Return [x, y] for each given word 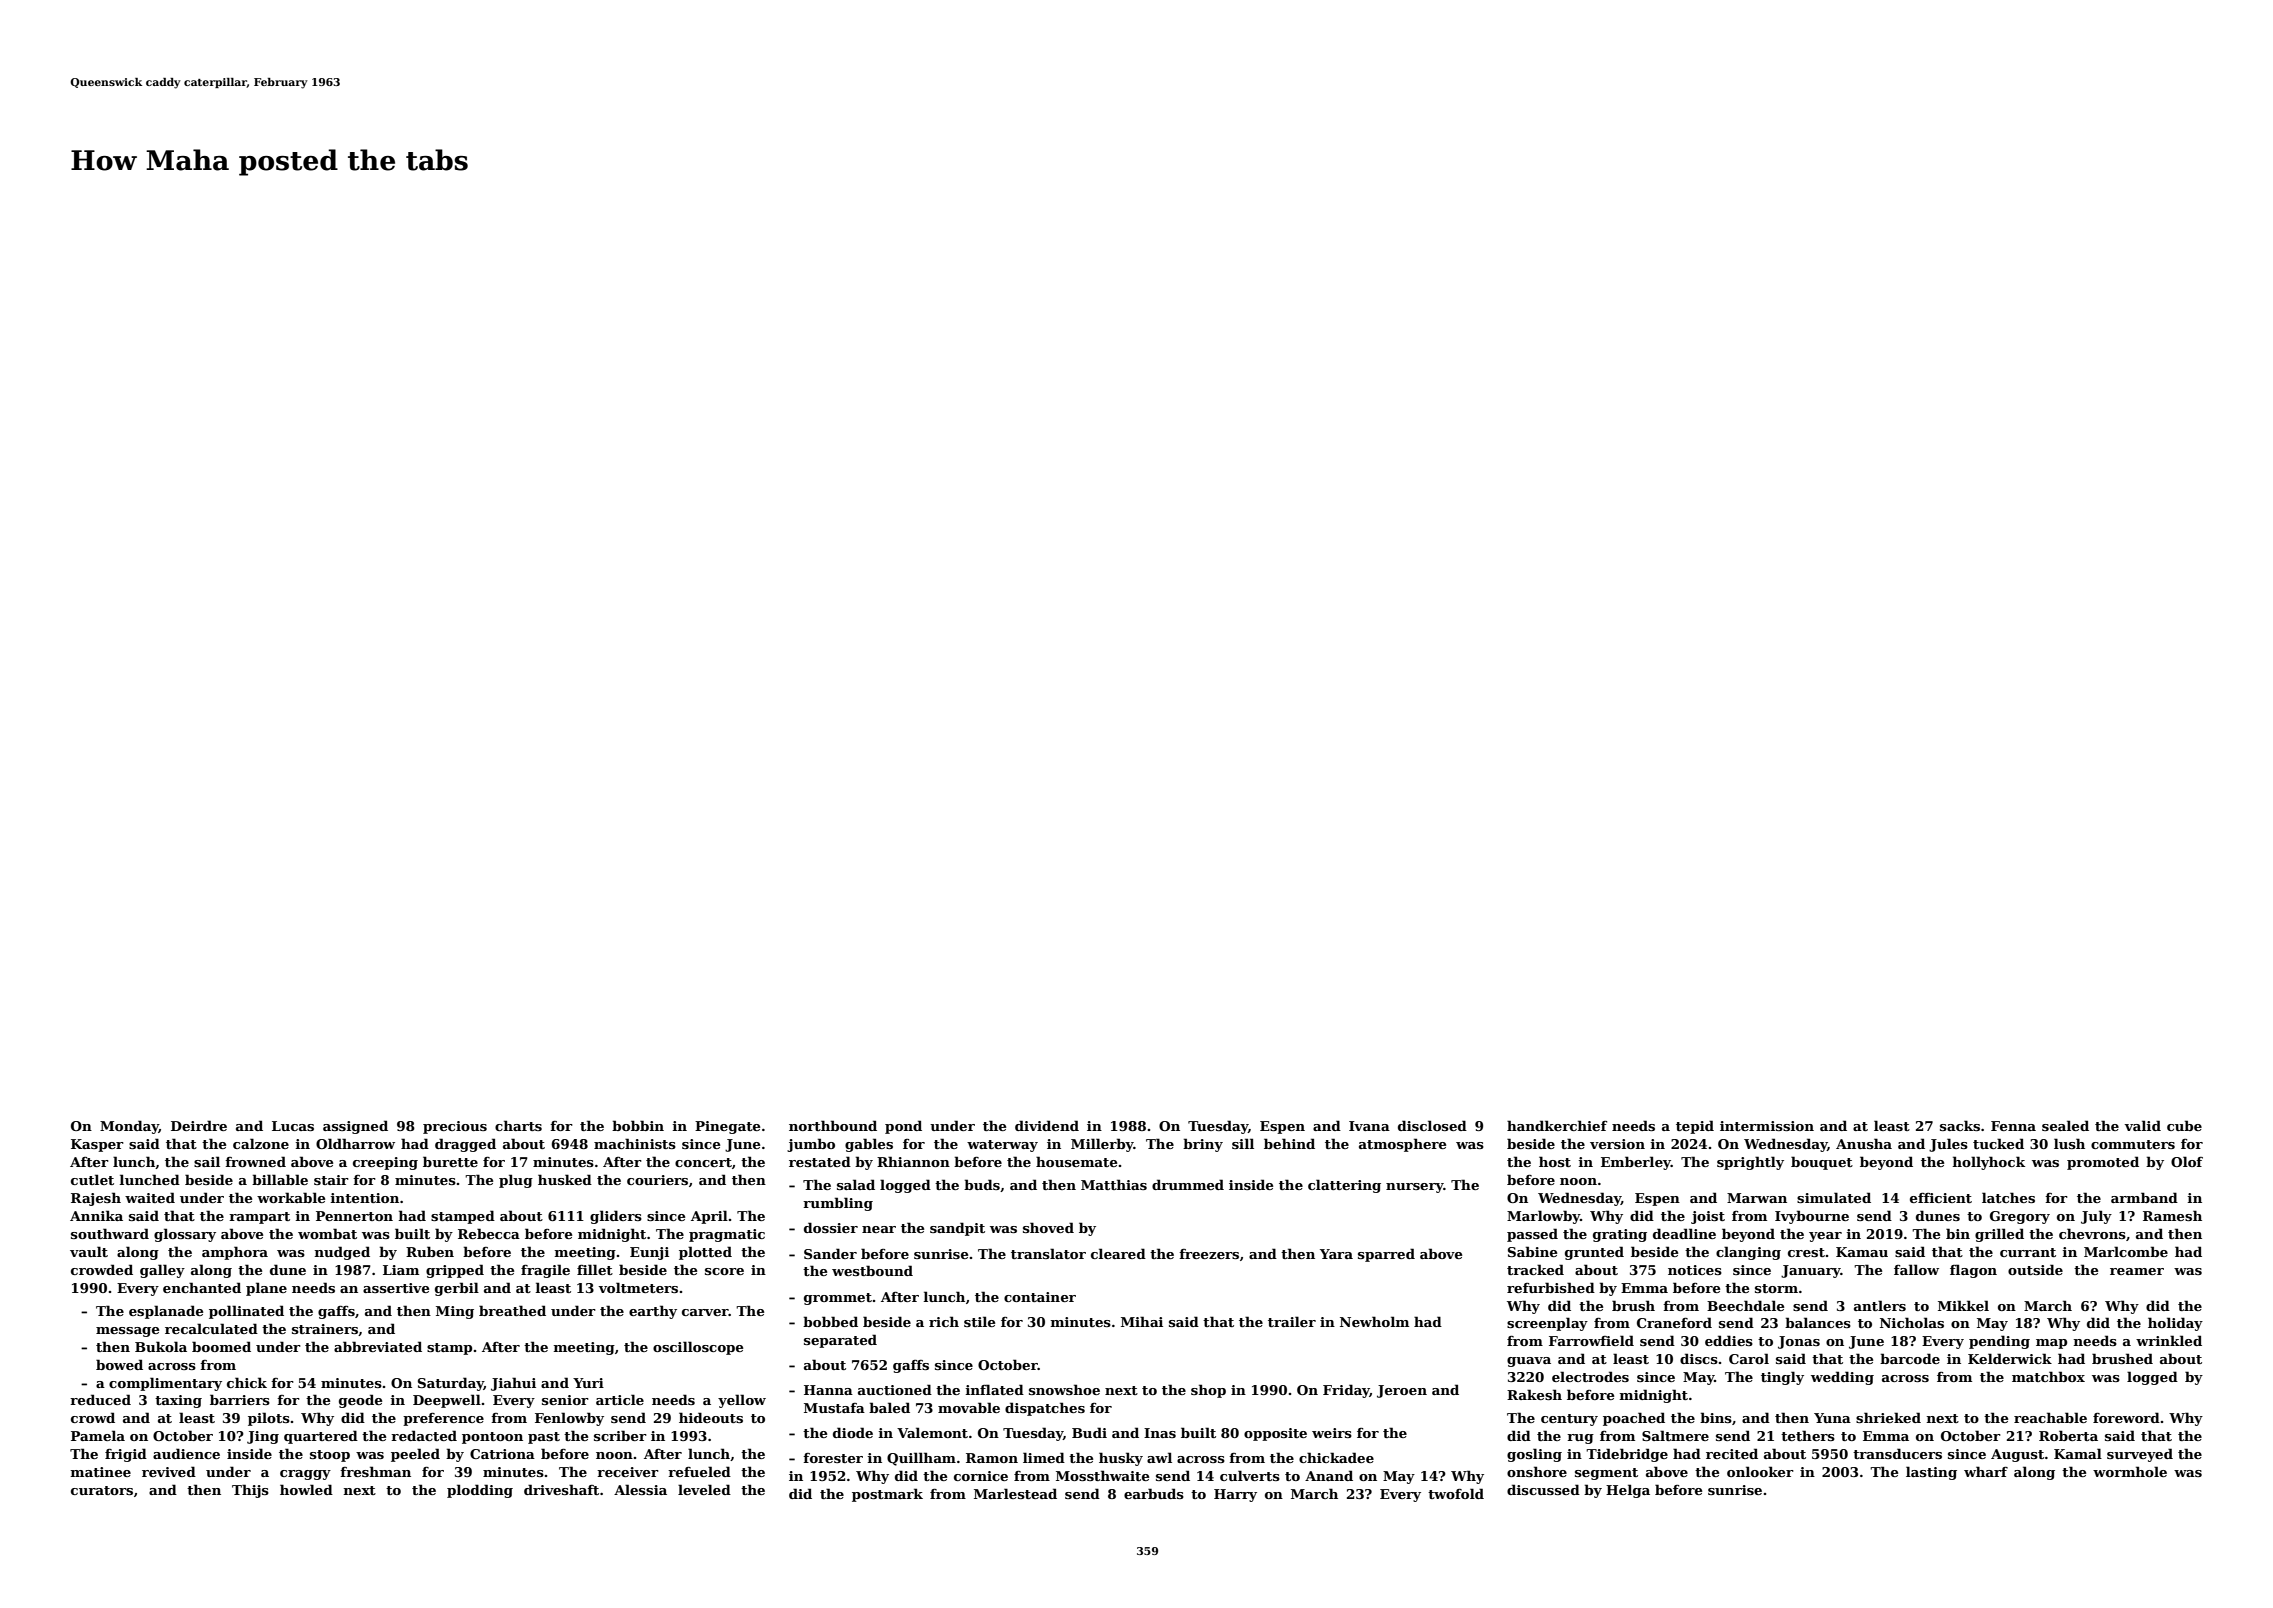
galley [162, 1271]
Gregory [2020, 1217]
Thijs [250, 1491]
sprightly [1750, 1163]
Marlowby [1543, 1217]
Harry [1235, 1495]
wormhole [2130, 1471]
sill [1243, 1143]
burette [450, 1161]
